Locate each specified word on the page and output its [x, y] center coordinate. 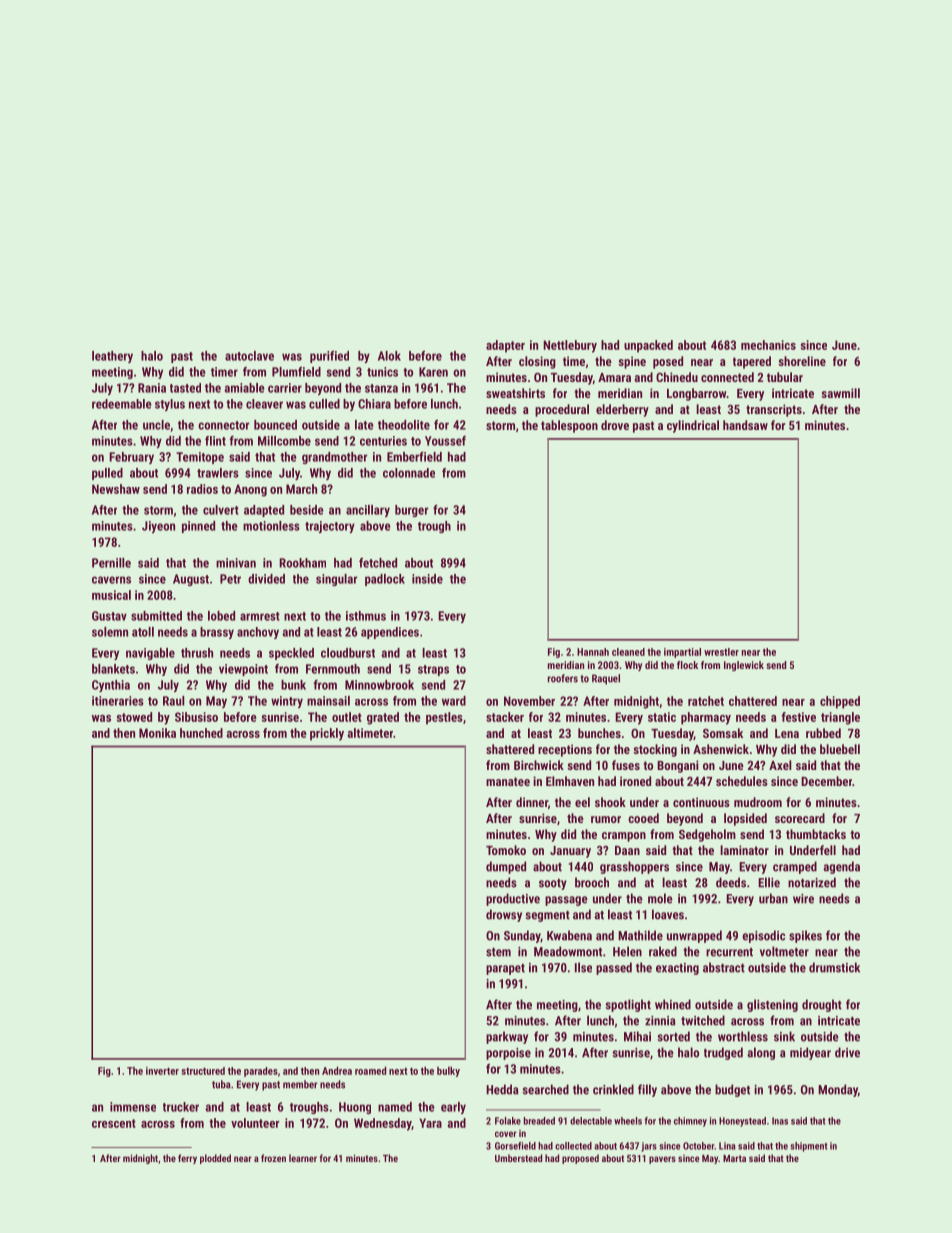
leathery [112, 357]
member [300, 1084]
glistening [772, 1005]
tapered [752, 362]
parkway [507, 1037]
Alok [389, 356]
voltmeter [784, 951]
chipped [840, 702]
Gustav [109, 616]
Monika [157, 733]
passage [566, 901]
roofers [563, 678]
